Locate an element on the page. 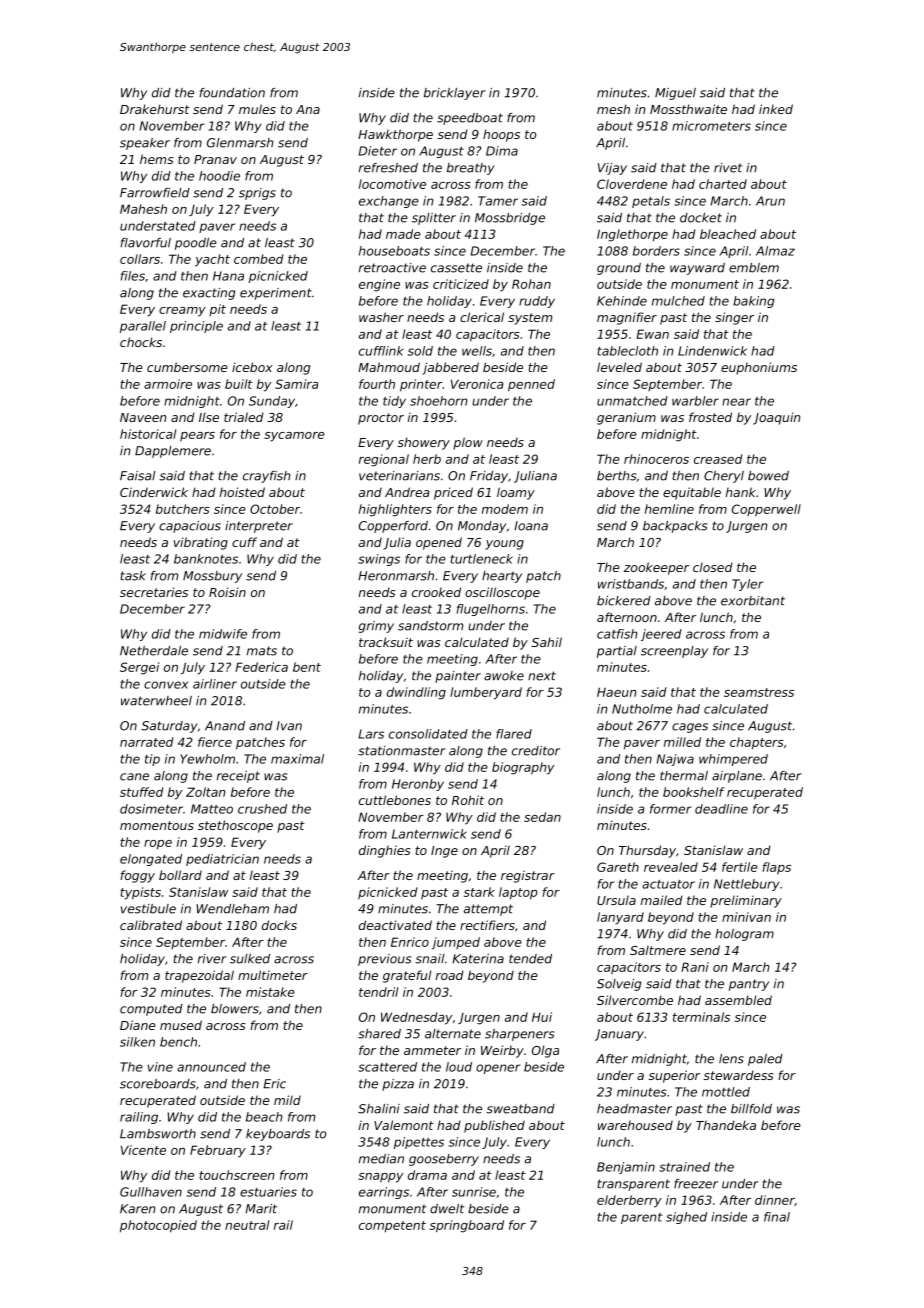 This image has height=1308, width=924. Mossthwaite is located at coordinates (688, 109).
